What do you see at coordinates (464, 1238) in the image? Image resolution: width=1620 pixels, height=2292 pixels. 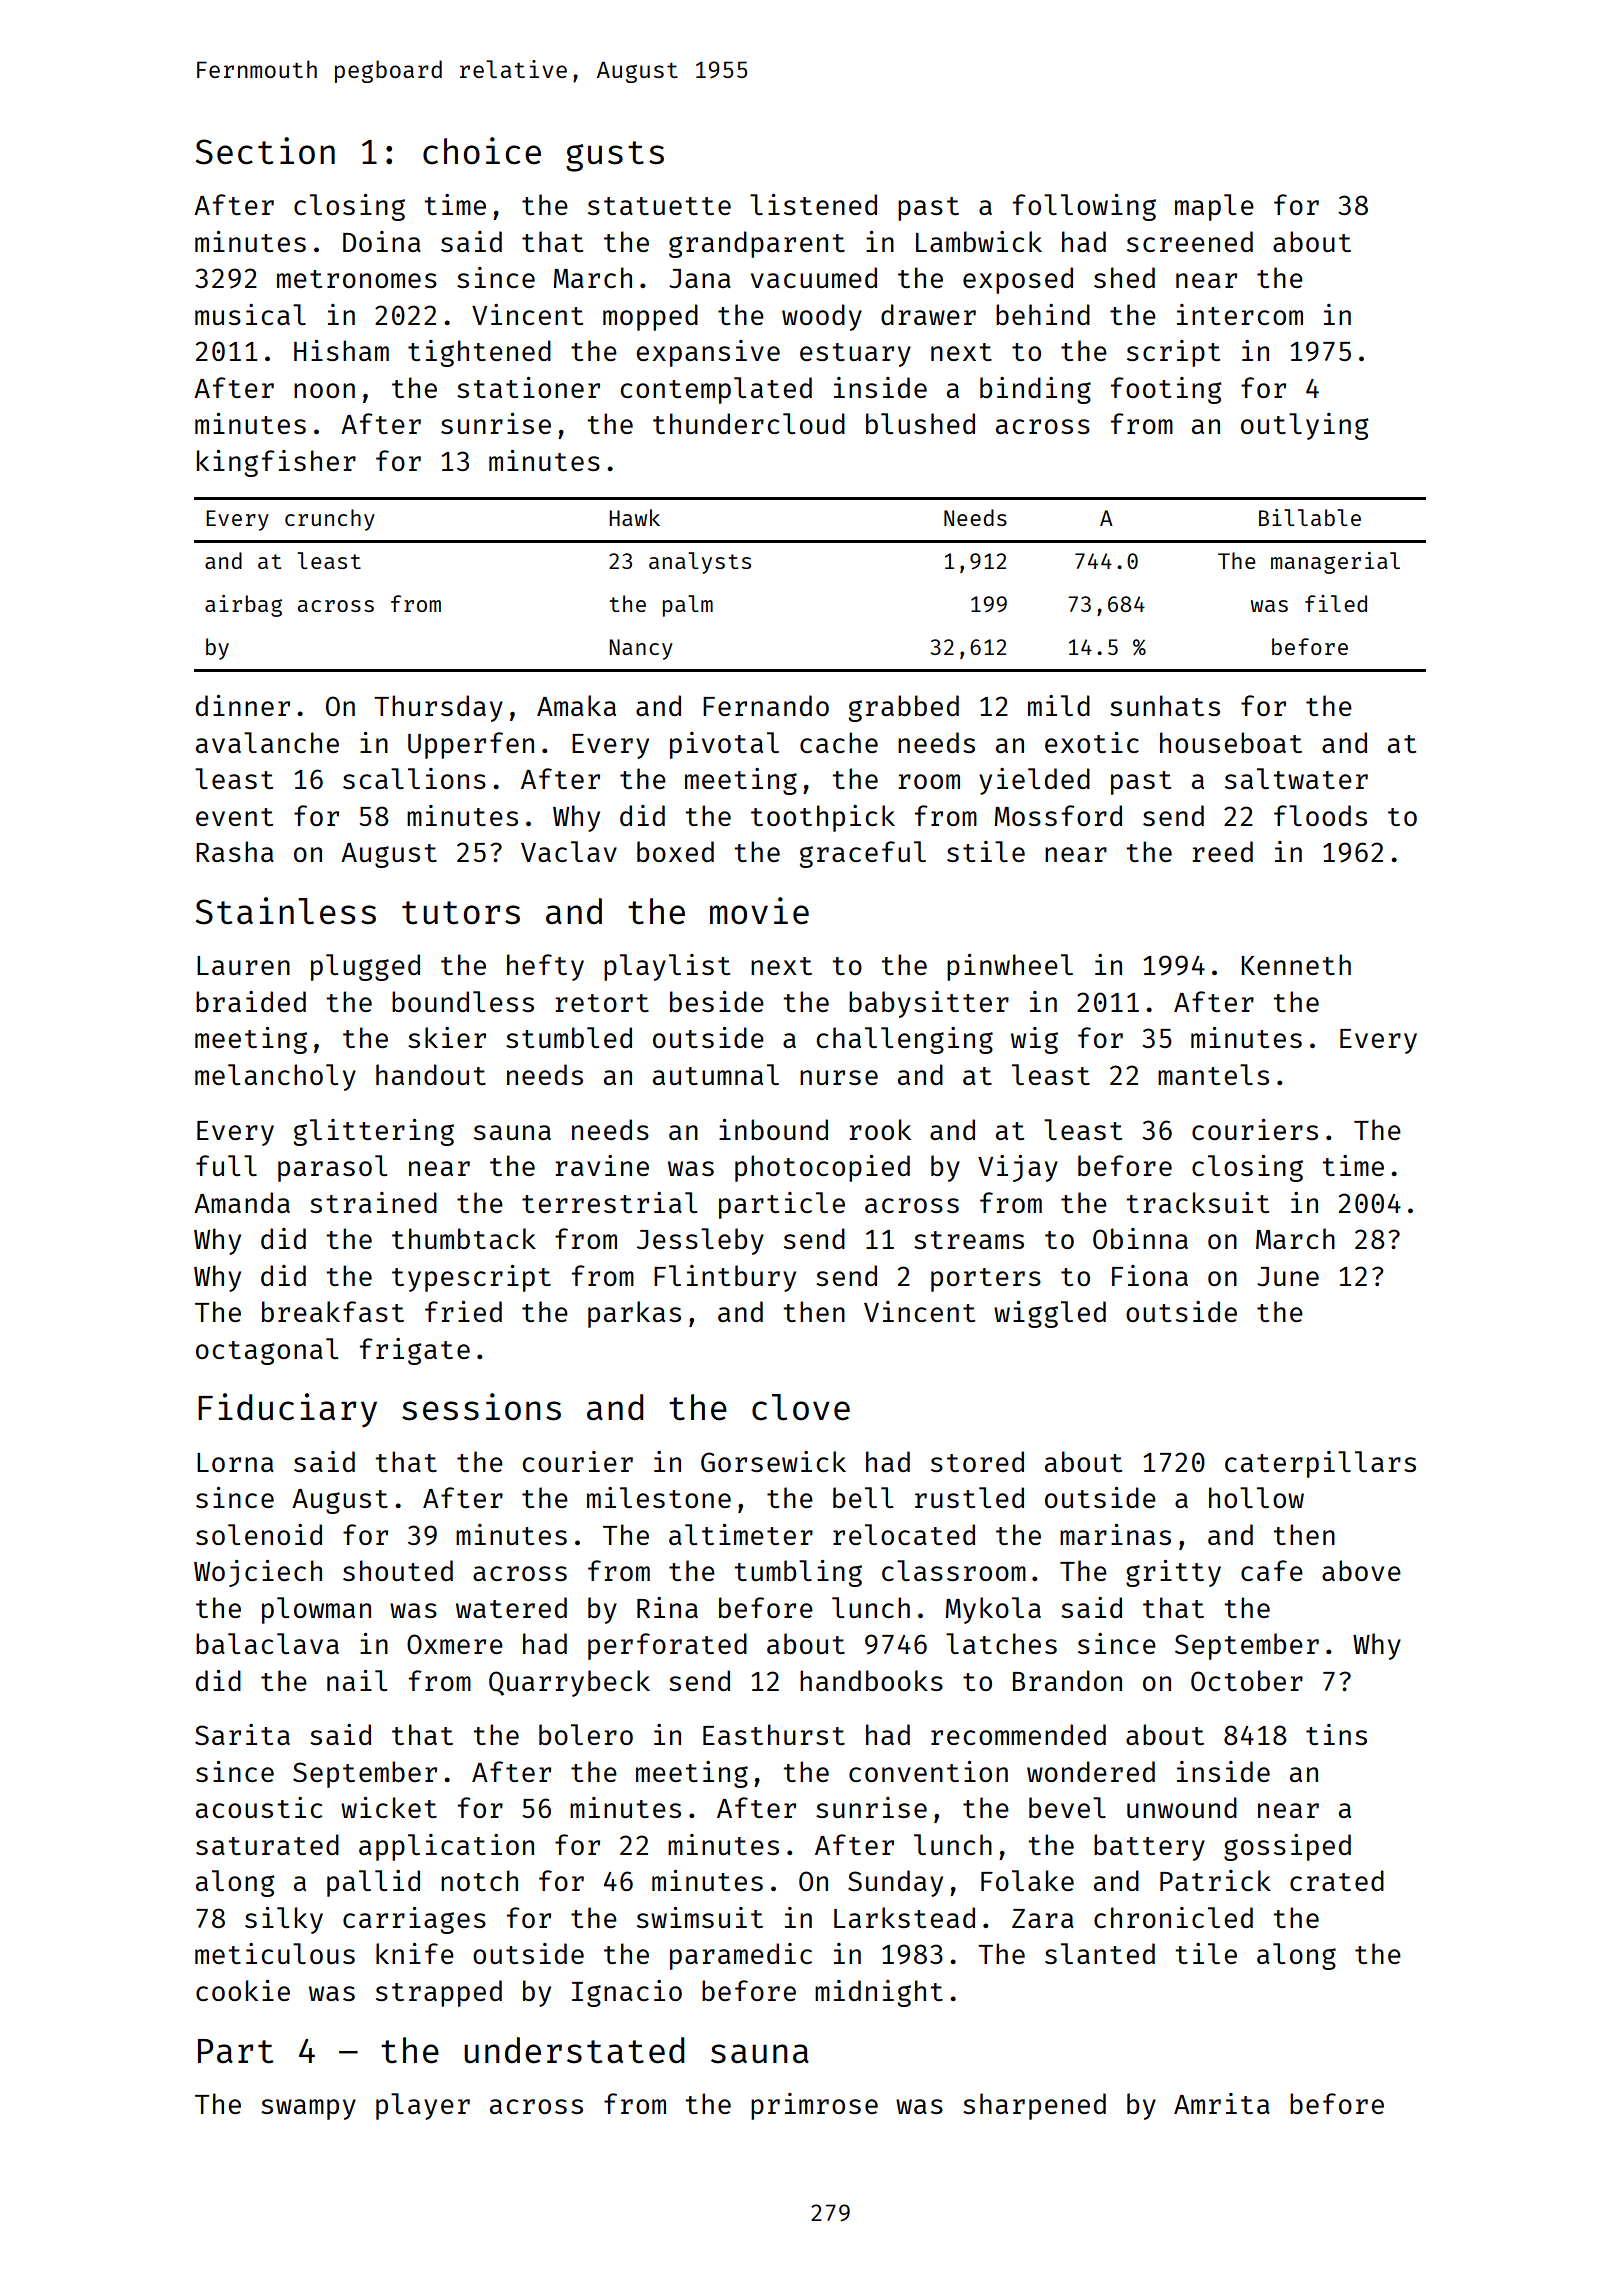 I see `thumbtack` at bounding box center [464, 1238].
